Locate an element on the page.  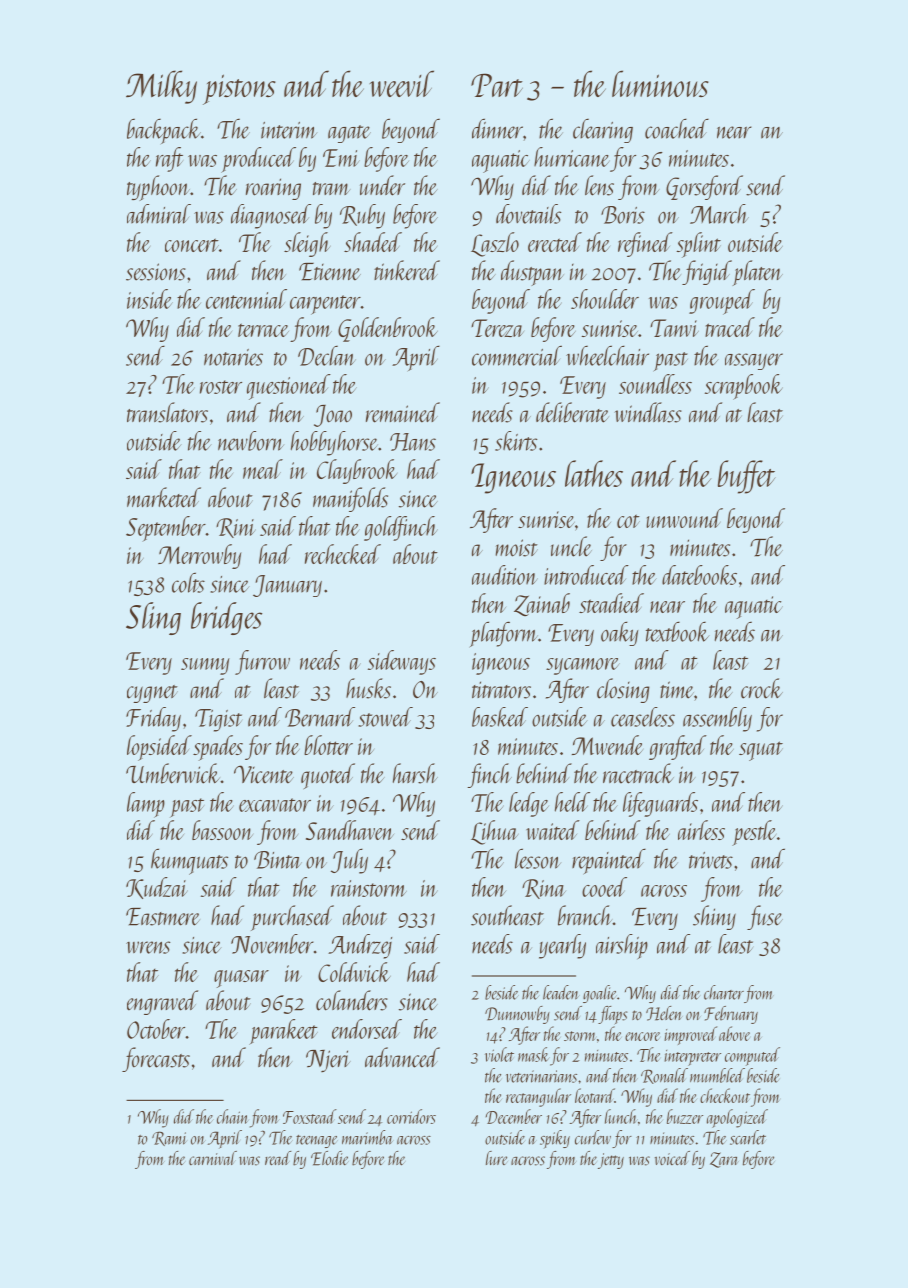
harsh is located at coordinates (415, 773).
